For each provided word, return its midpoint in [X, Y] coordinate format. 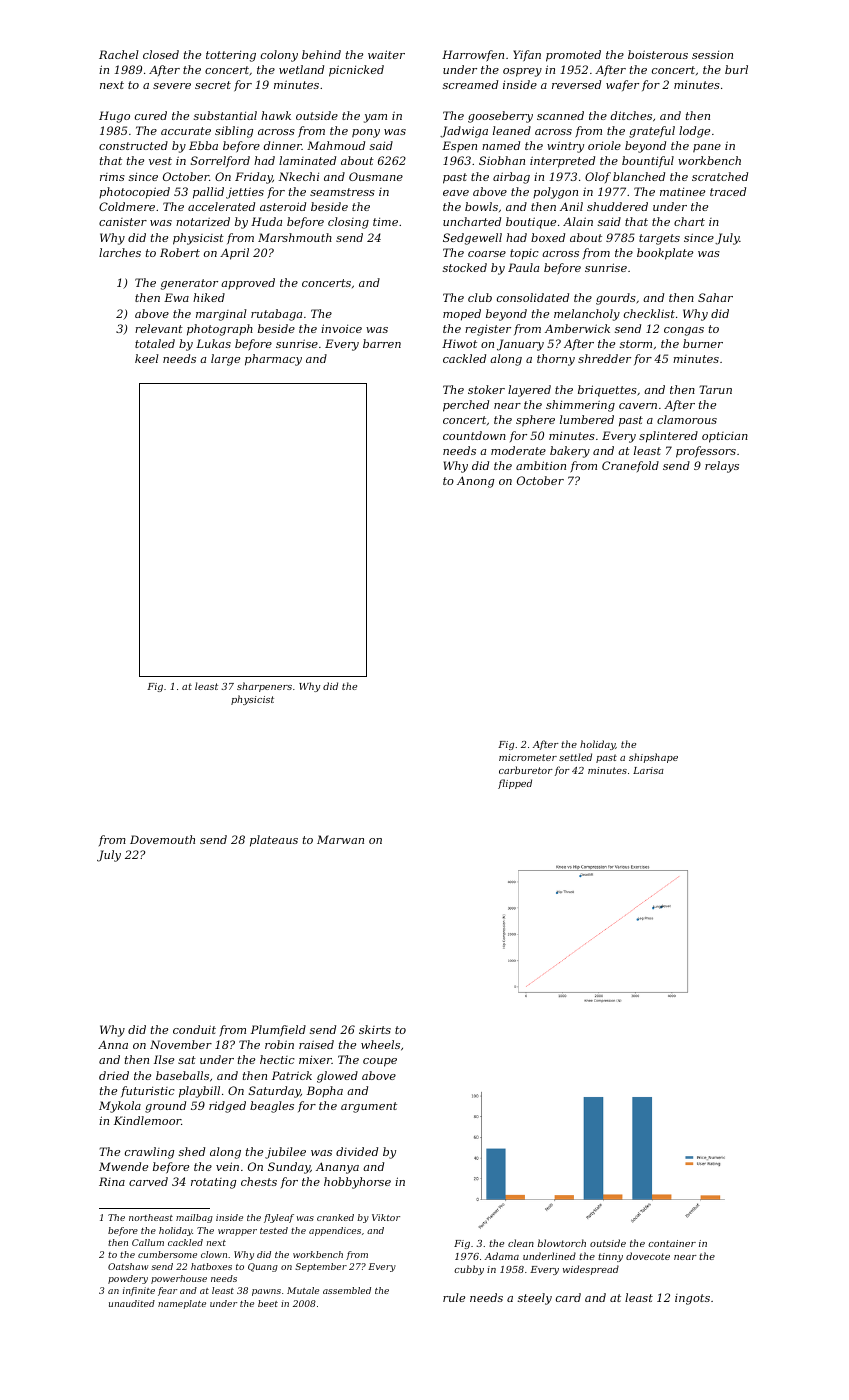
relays [722, 467]
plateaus [274, 841]
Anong [475, 482]
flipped [515, 784]
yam [375, 118]
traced [728, 191]
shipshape [653, 758]
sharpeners [264, 687]
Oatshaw [128, 1266]
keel [147, 358]
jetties [245, 193]
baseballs [182, 1075]
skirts [375, 1029]
